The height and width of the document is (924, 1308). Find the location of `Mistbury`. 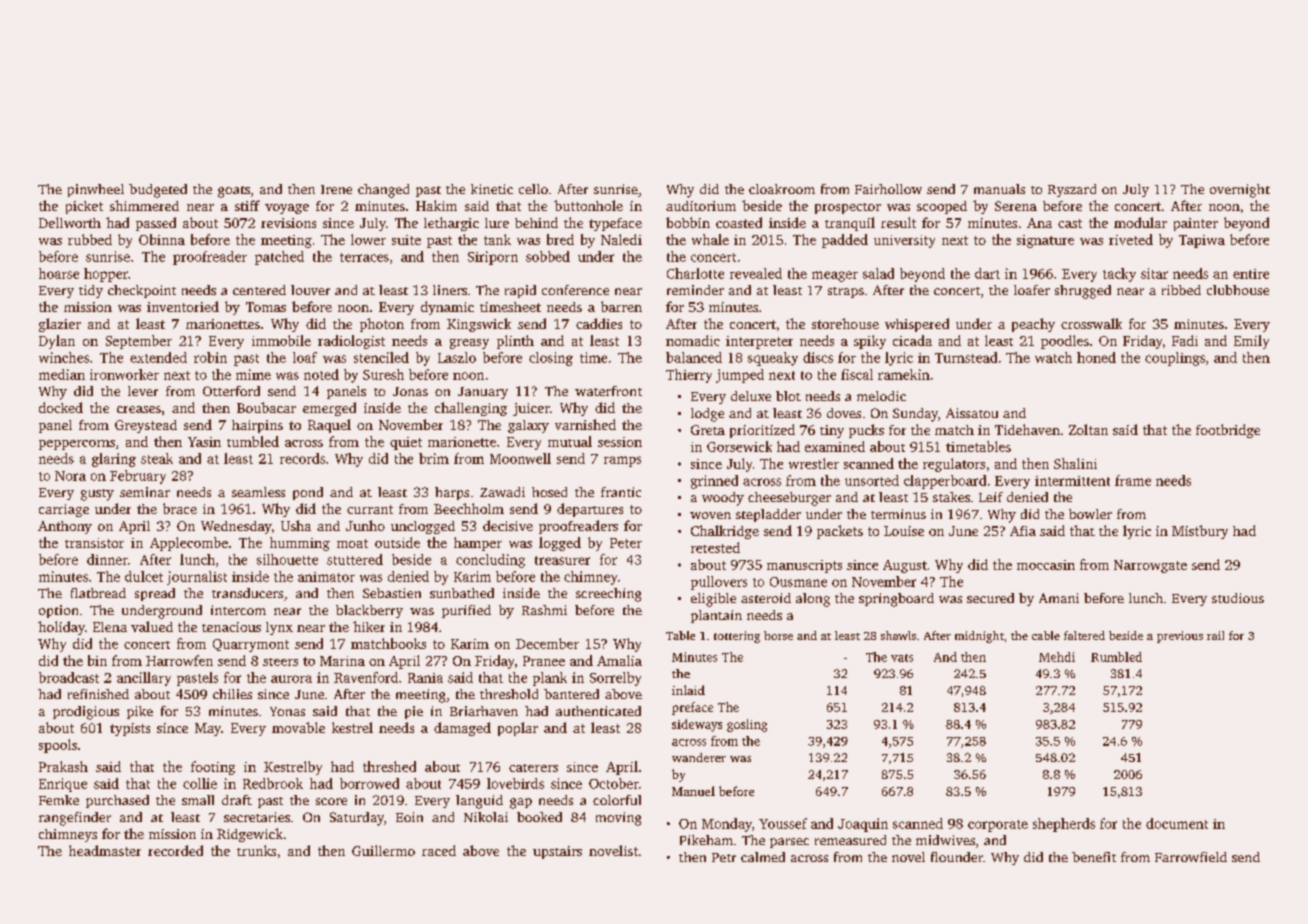

Mistbury is located at coordinates (1200, 532).
